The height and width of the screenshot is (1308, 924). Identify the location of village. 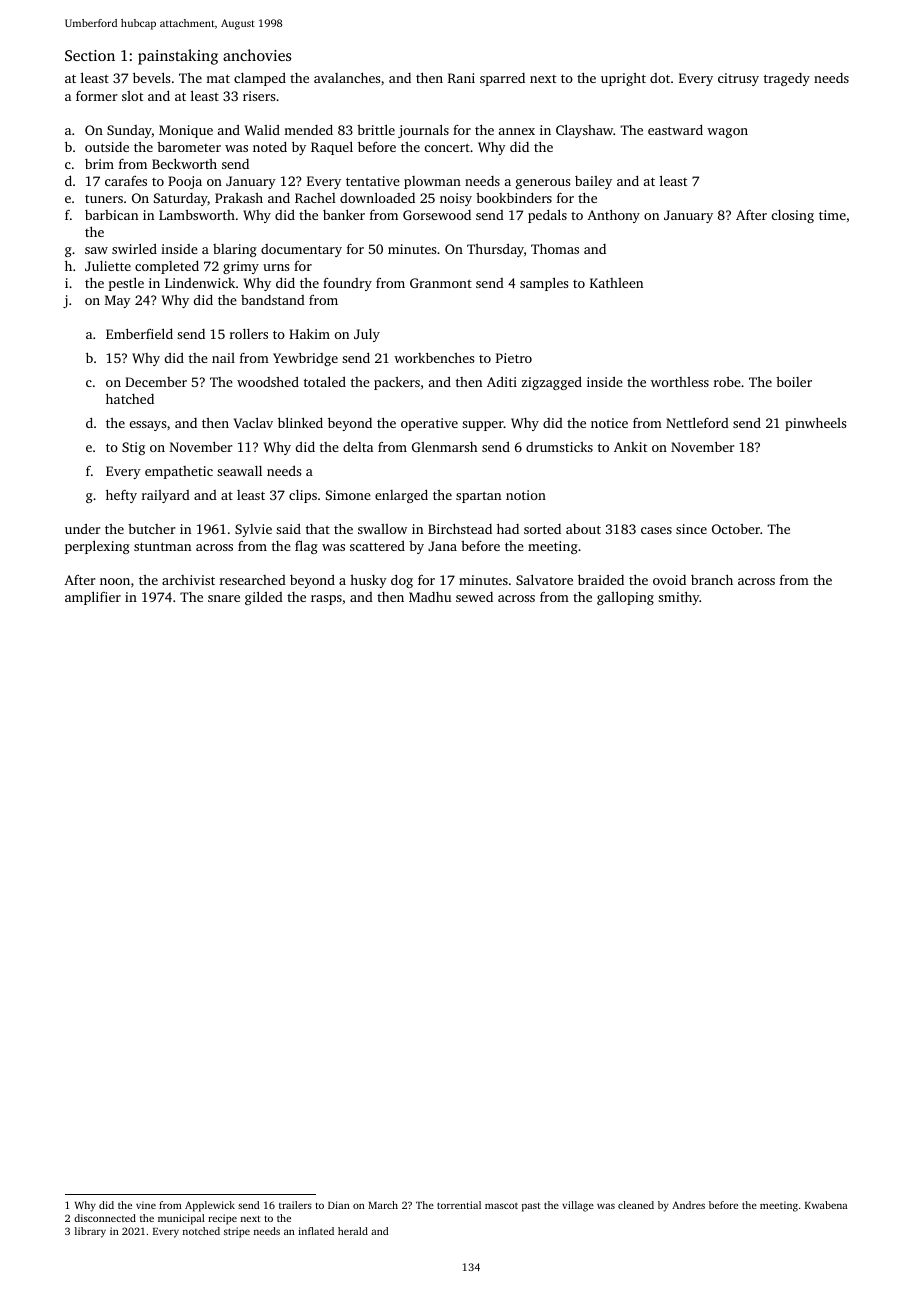
(578, 1206).
